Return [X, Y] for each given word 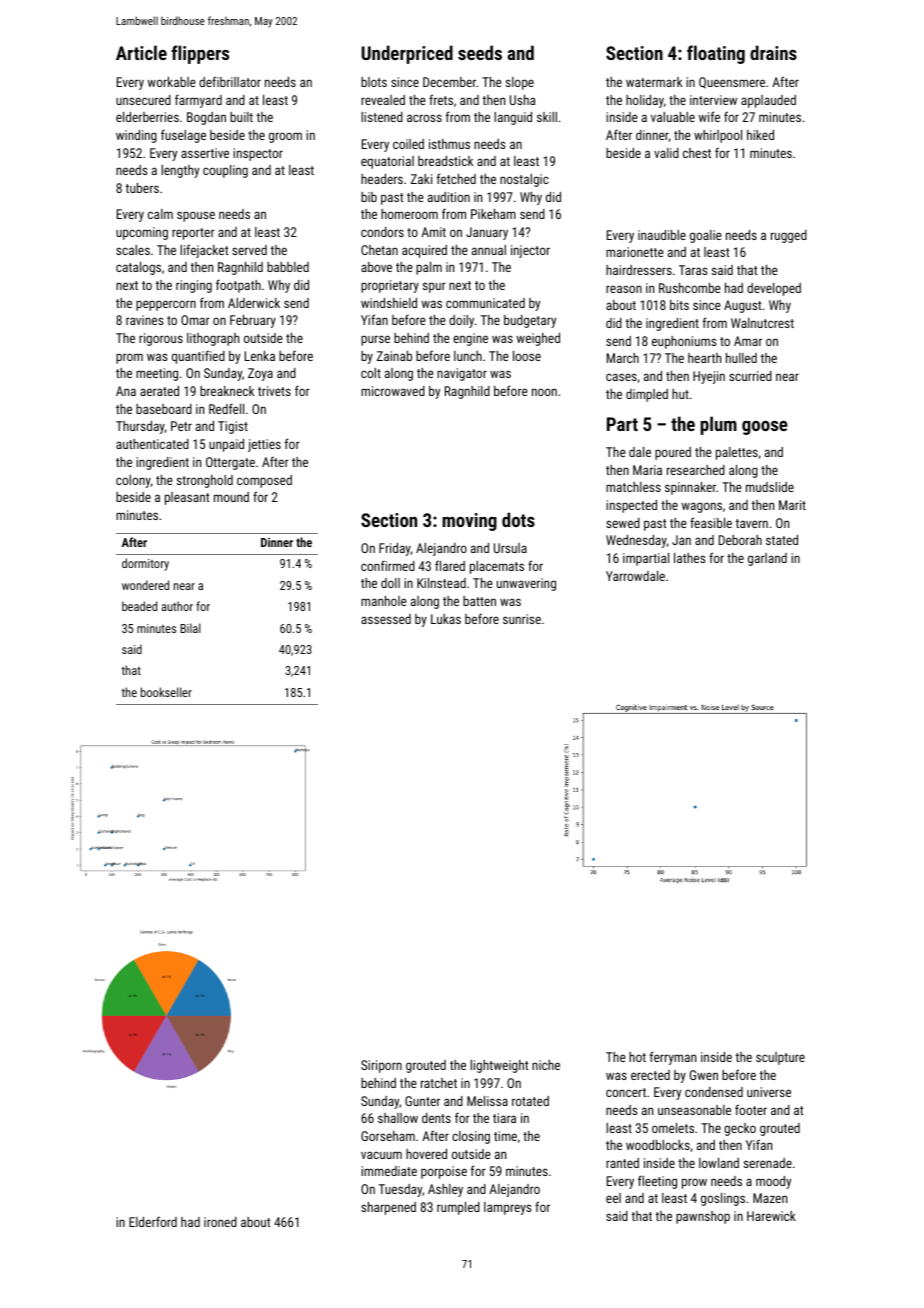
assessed [386, 619]
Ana [126, 391]
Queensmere [732, 83]
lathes [689, 558]
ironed [220, 1222]
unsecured [143, 100]
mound [231, 497]
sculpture [780, 1058]
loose [527, 356]
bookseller [166, 692]
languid [513, 118]
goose [765, 428]
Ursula [510, 548]
